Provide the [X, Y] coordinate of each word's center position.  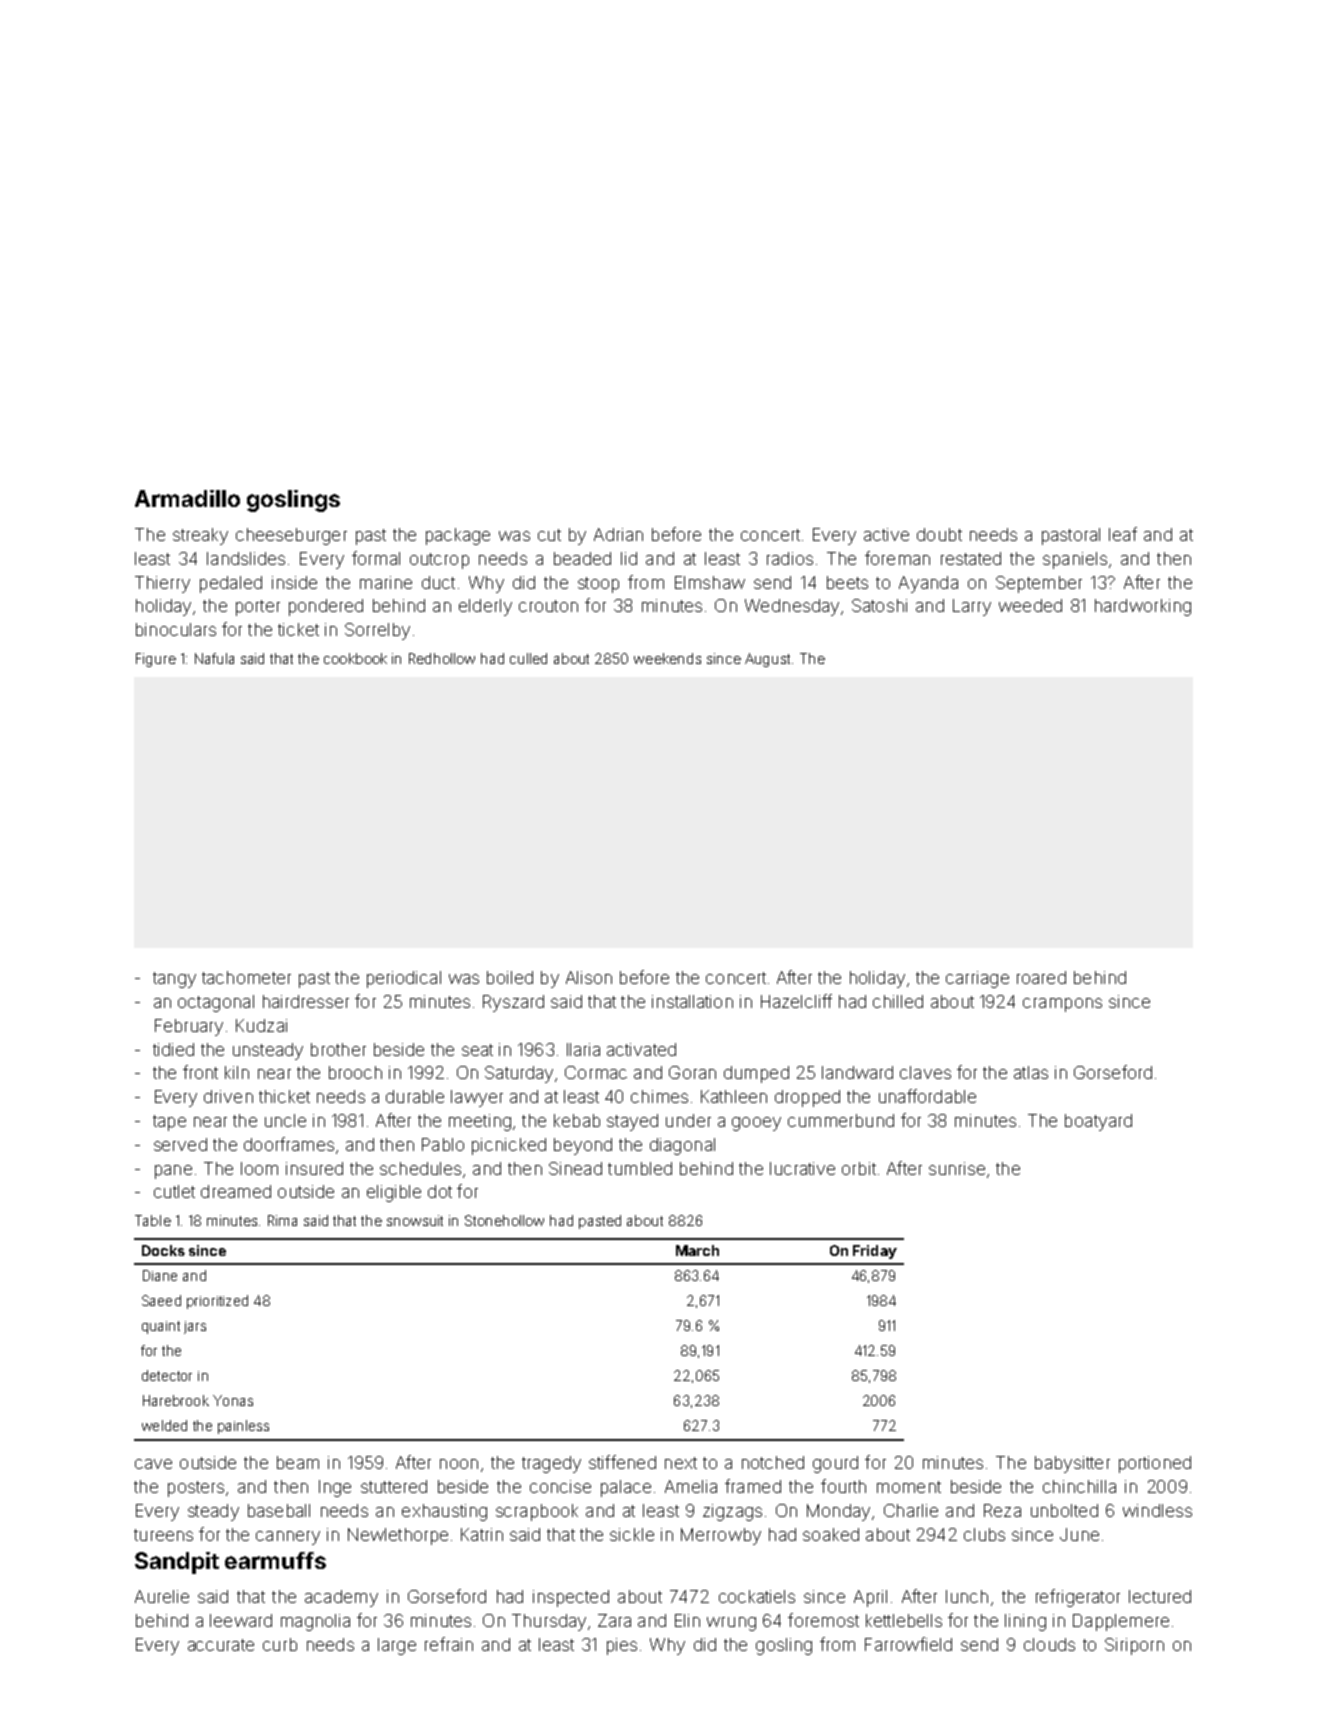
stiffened [622, 1462]
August [767, 660]
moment [909, 1487]
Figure [156, 660]
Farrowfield [908, 1644]
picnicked [509, 1146]
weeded [1030, 605]
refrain [449, 1644]
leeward [241, 1620]
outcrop [439, 561]
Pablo [443, 1144]
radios [790, 558]
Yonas [233, 1400]
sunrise [957, 1168]
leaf [1123, 534]
